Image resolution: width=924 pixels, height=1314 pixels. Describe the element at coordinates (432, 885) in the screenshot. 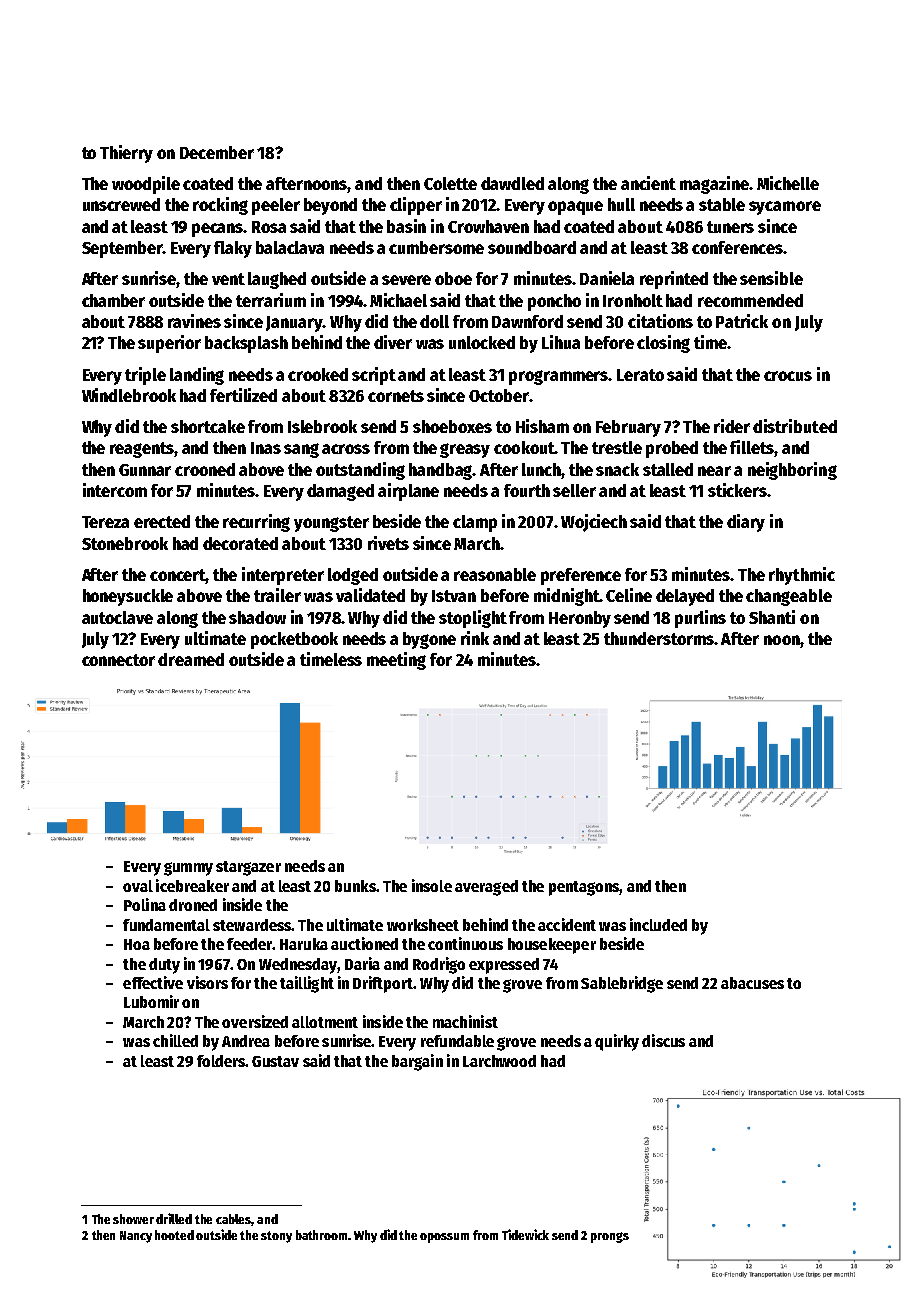

I see `insole` at that location.
